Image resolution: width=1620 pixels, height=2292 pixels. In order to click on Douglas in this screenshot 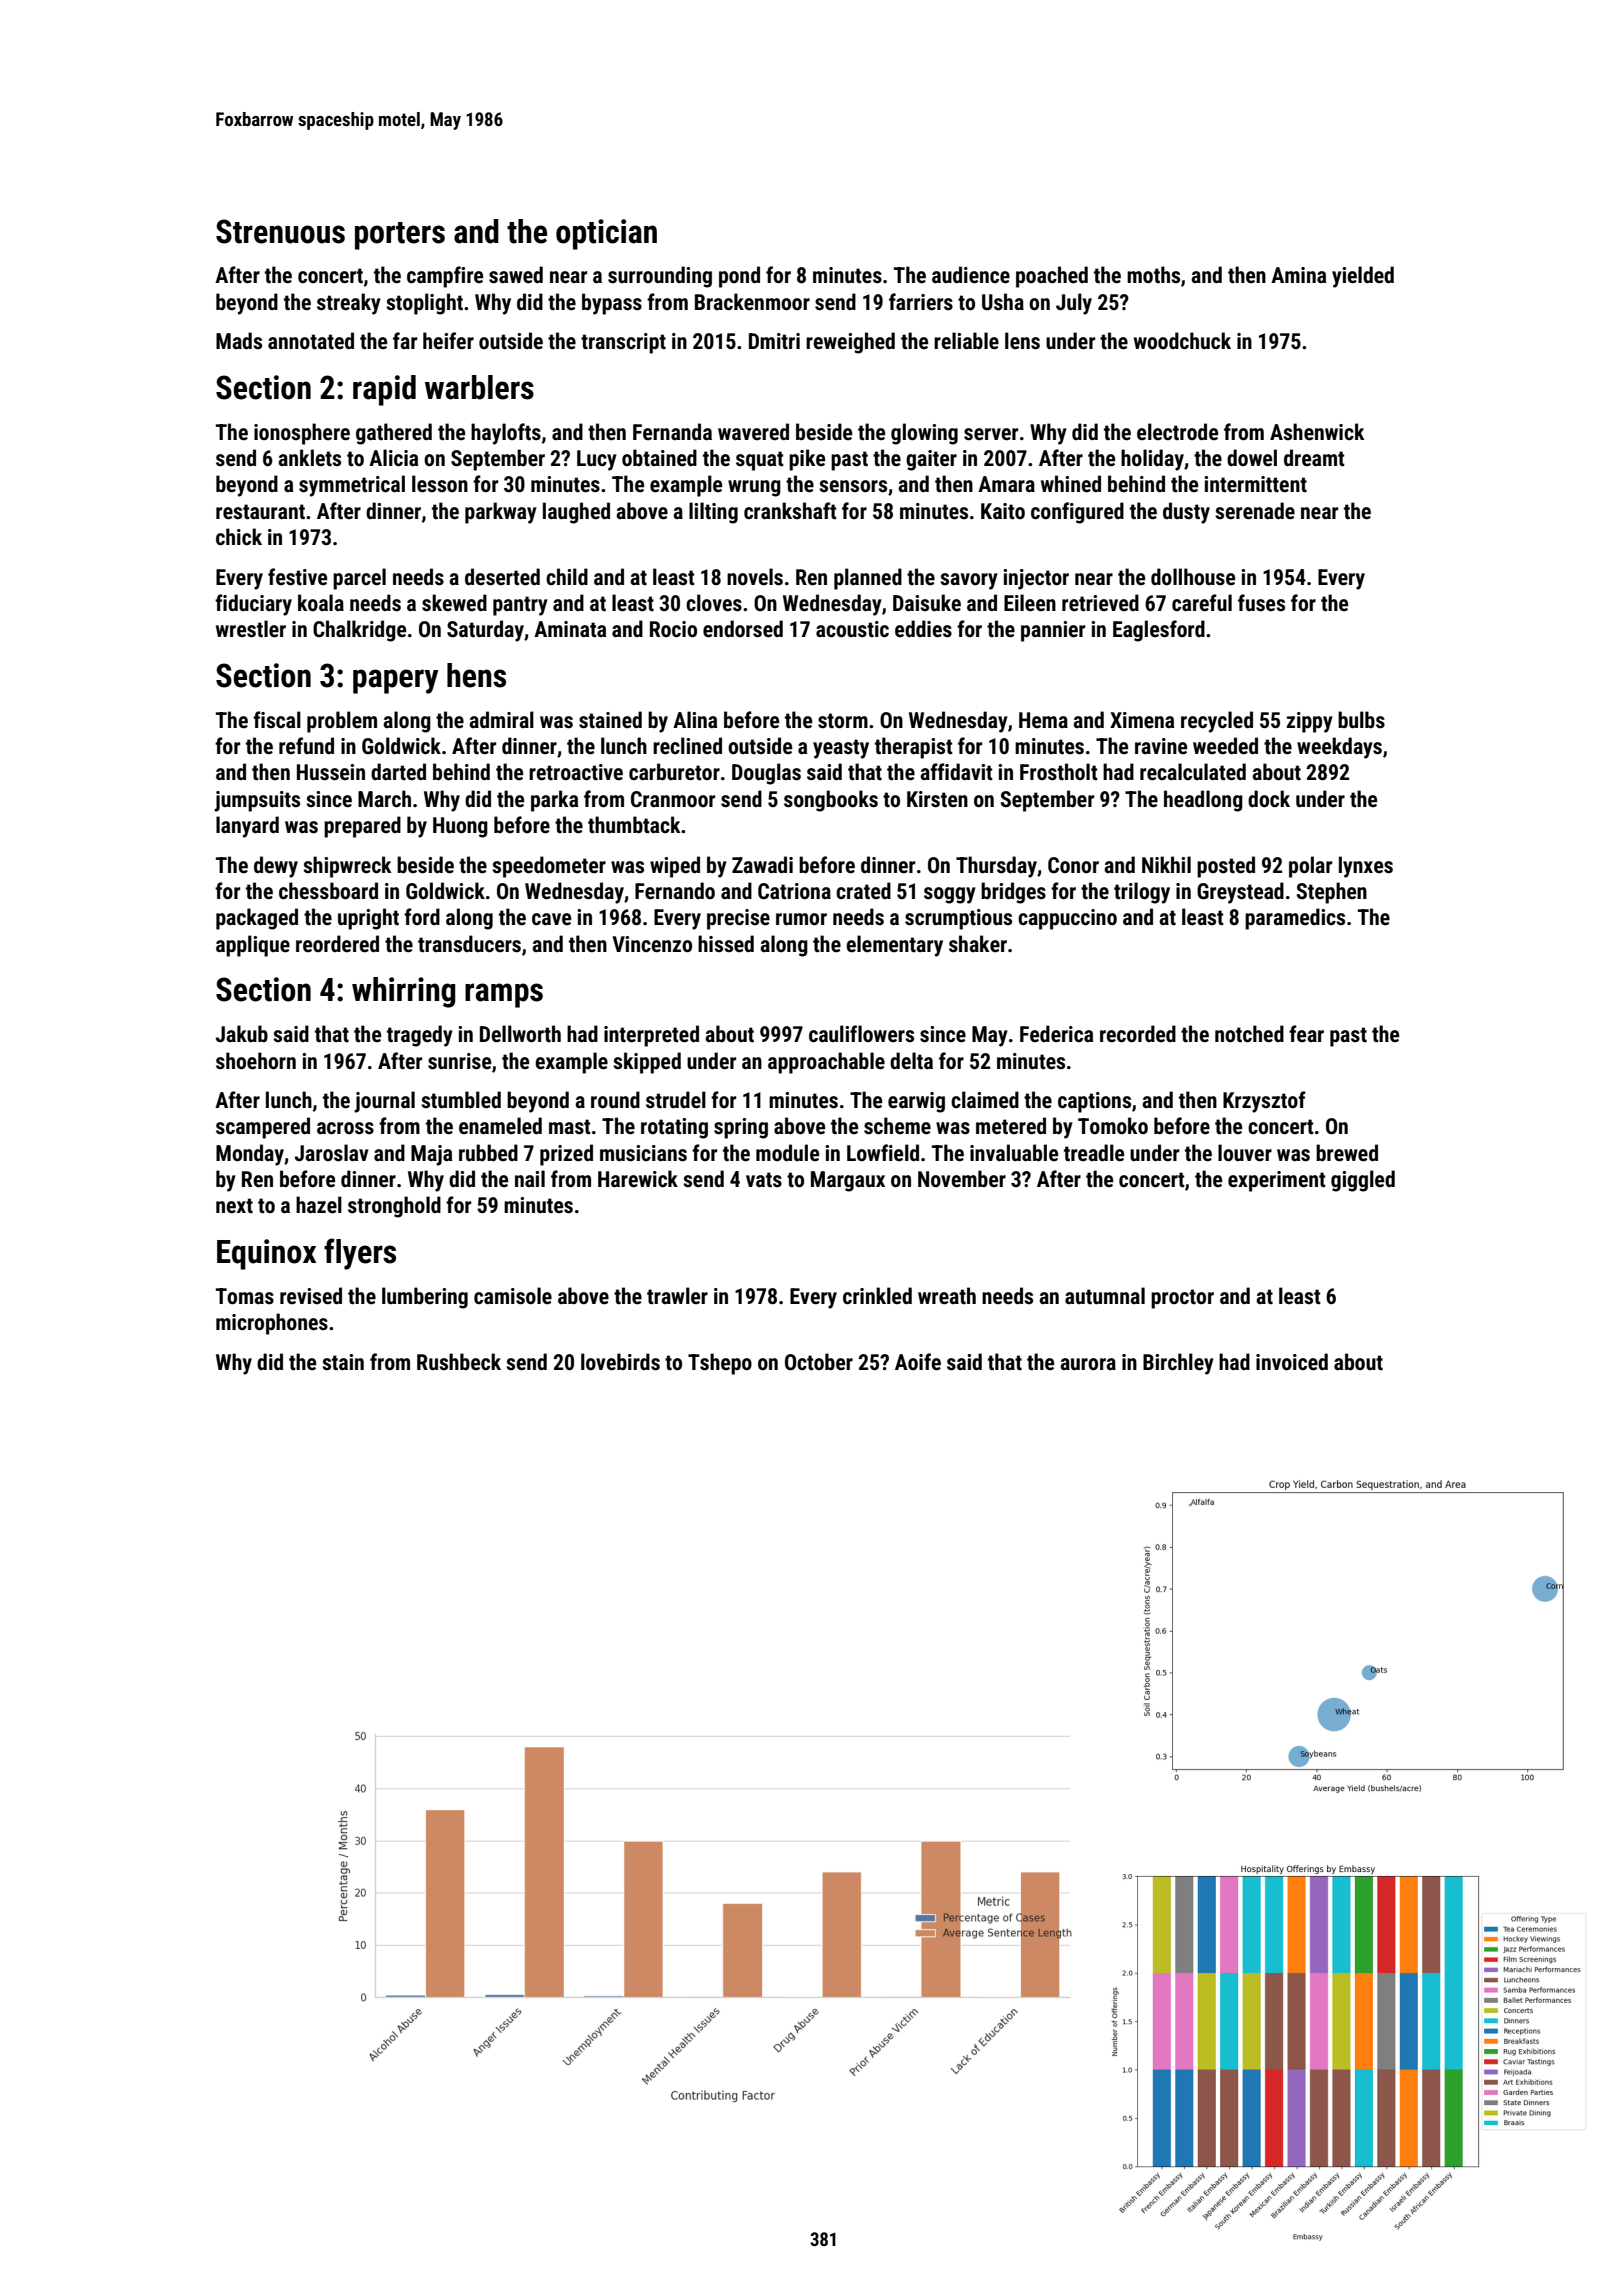, I will do `click(766, 774)`.
